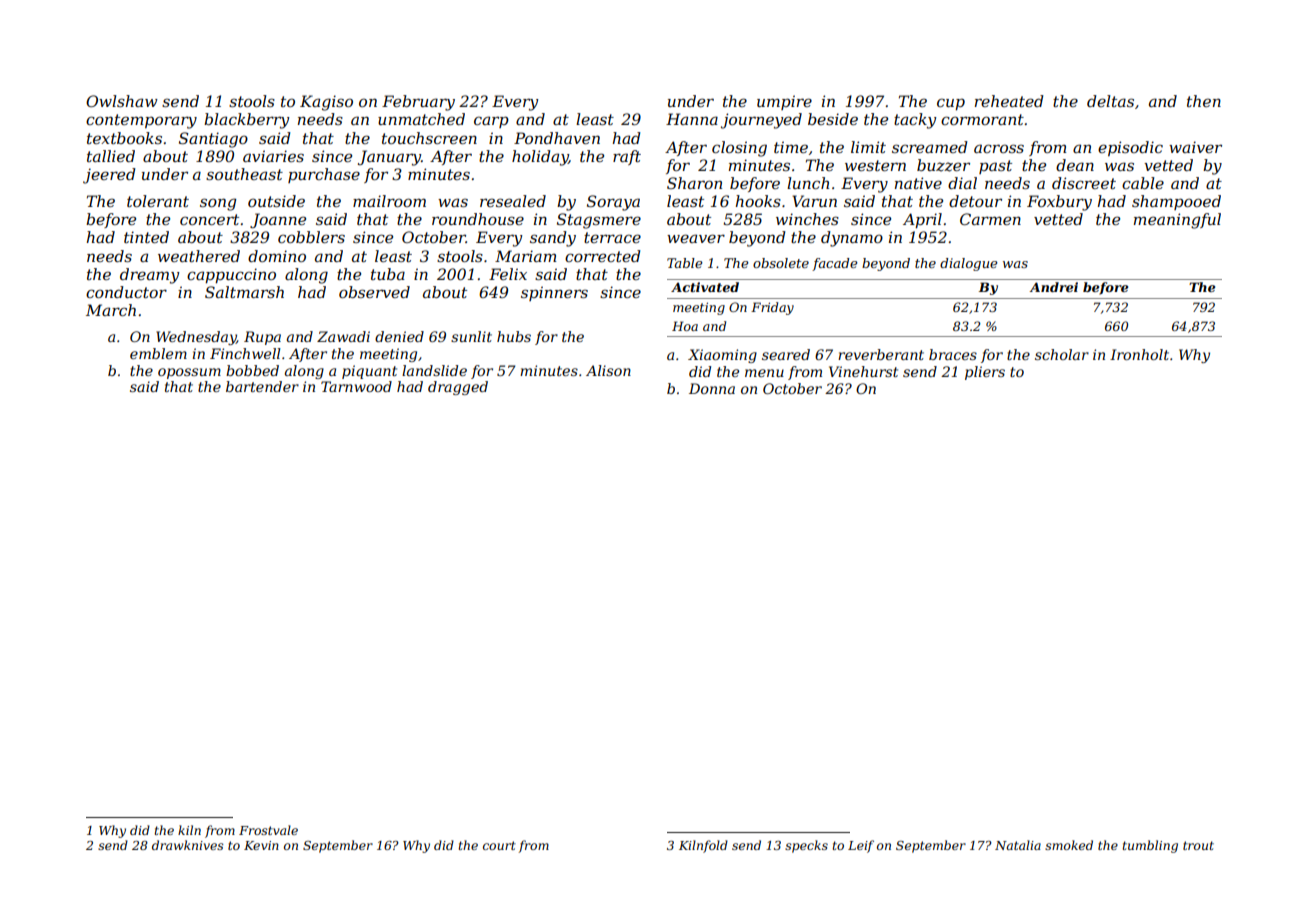 This document has height=924, width=1308. Describe the element at coordinates (1069, 845) in the document. I see `smoked` at that location.
